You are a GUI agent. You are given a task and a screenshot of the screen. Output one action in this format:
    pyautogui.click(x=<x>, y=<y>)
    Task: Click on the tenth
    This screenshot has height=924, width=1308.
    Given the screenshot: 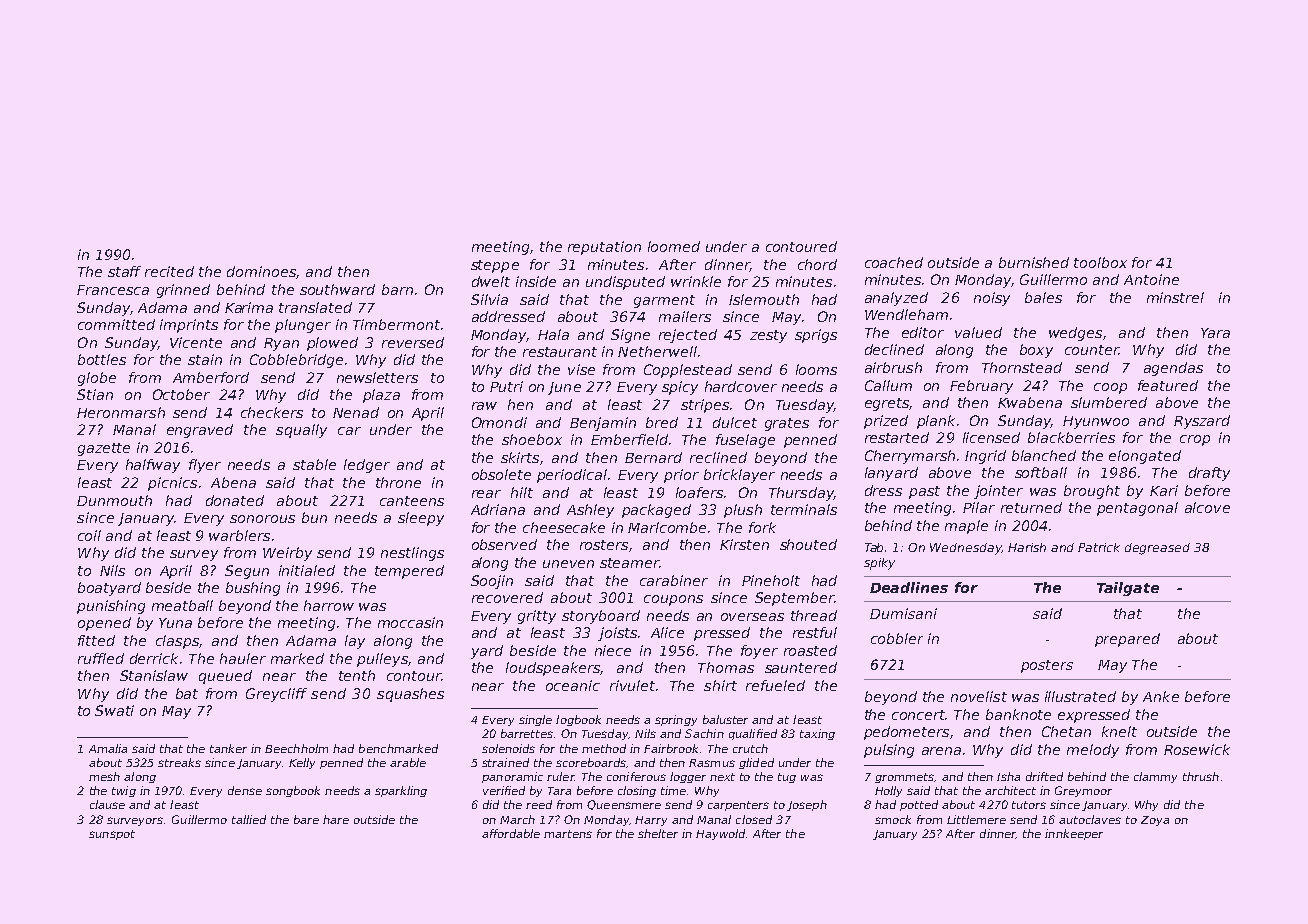 What is the action you would take?
    pyautogui.click(x=357, y=675)
